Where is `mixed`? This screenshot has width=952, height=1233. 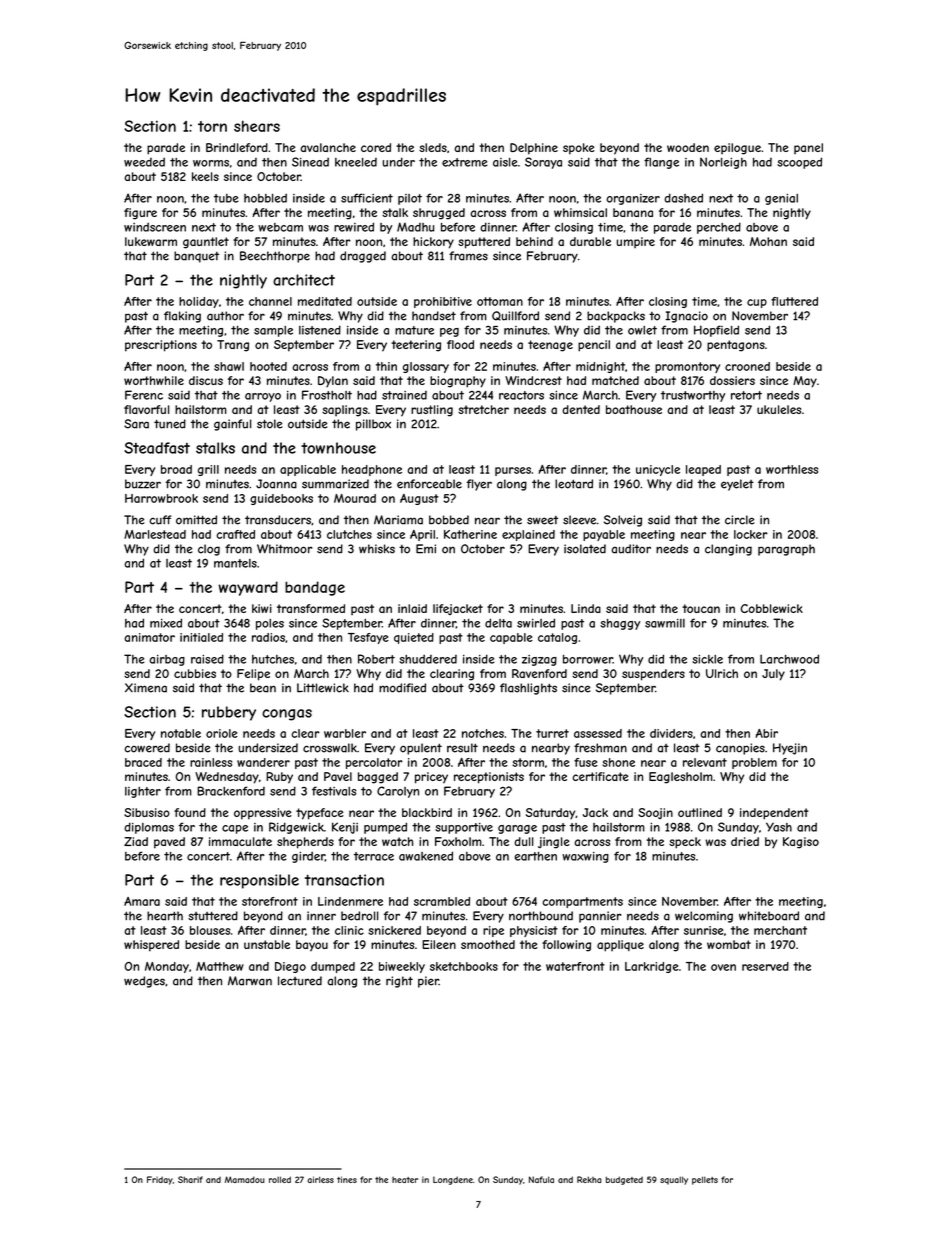 mixed is located at coordinates (166, 623).
